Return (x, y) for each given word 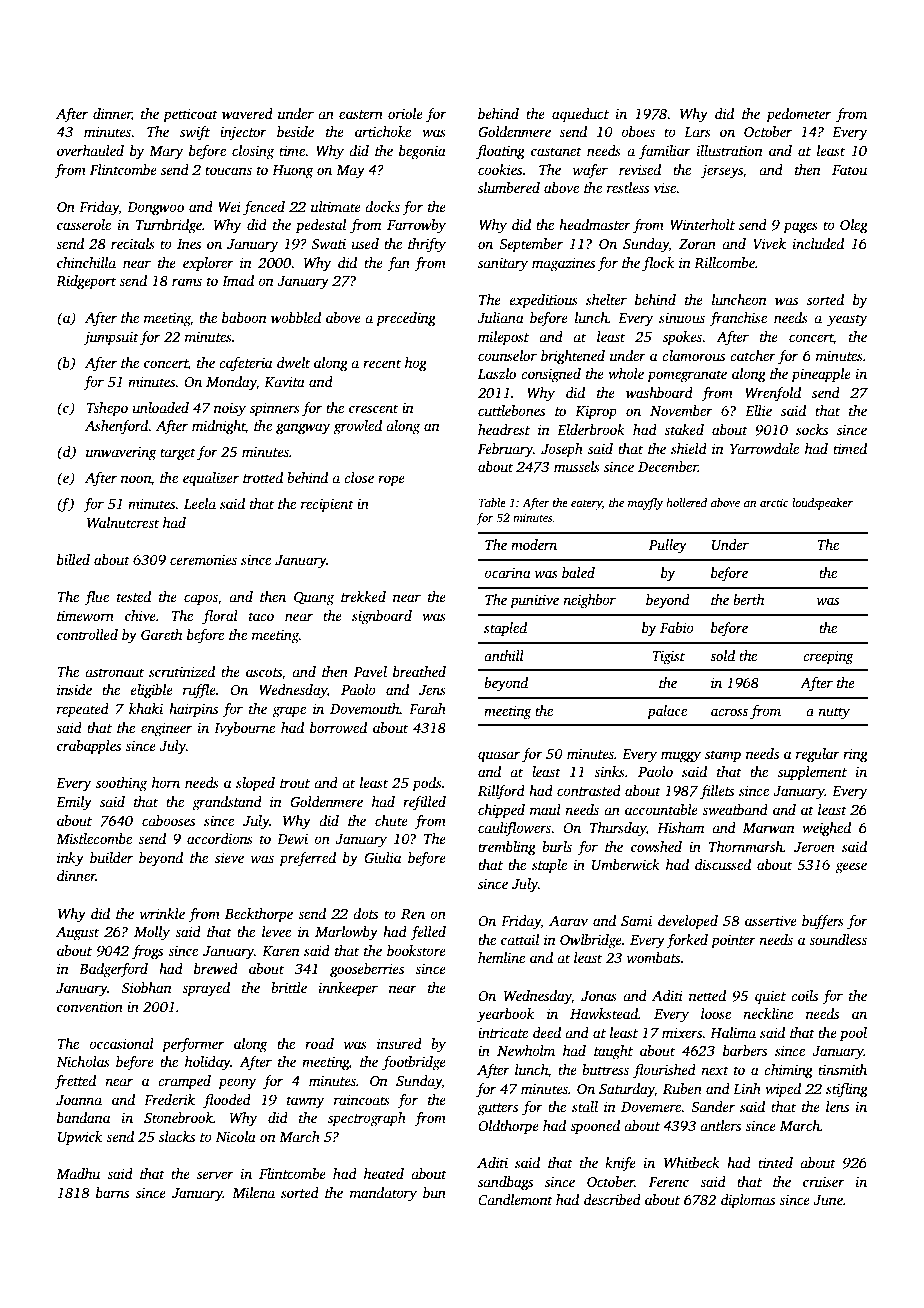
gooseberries (367, 970)
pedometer (798, 115)
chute (391, 820)
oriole (405, 113)
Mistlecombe (94, 838)
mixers (682, 1032)
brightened (573, 357)
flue (96, 598)
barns (112, 1192)
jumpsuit (111, 338)
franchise (738, 319)
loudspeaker (822, 504)
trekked (363, 596)
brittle (289, 987)
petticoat (190, 115)
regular (818, 755)
